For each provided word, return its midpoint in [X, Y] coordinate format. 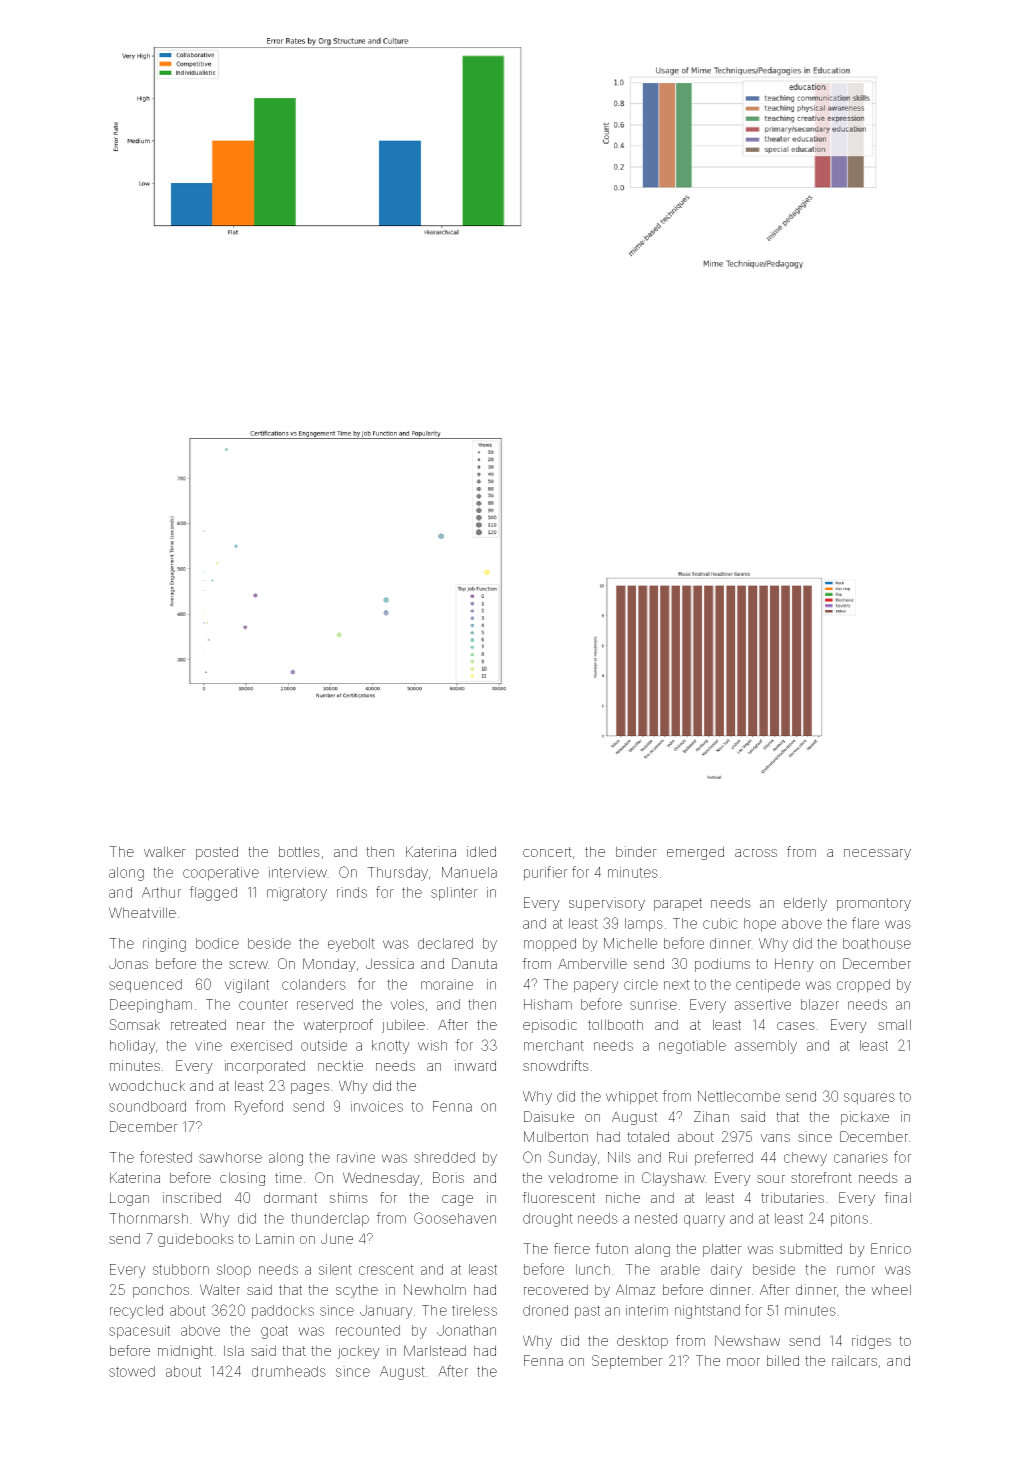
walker [165, 851]
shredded [444, 1157]
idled [481, 851]
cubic [720, 923]
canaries [861, 1157]
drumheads [289, 1371]
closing [242, 1179]
